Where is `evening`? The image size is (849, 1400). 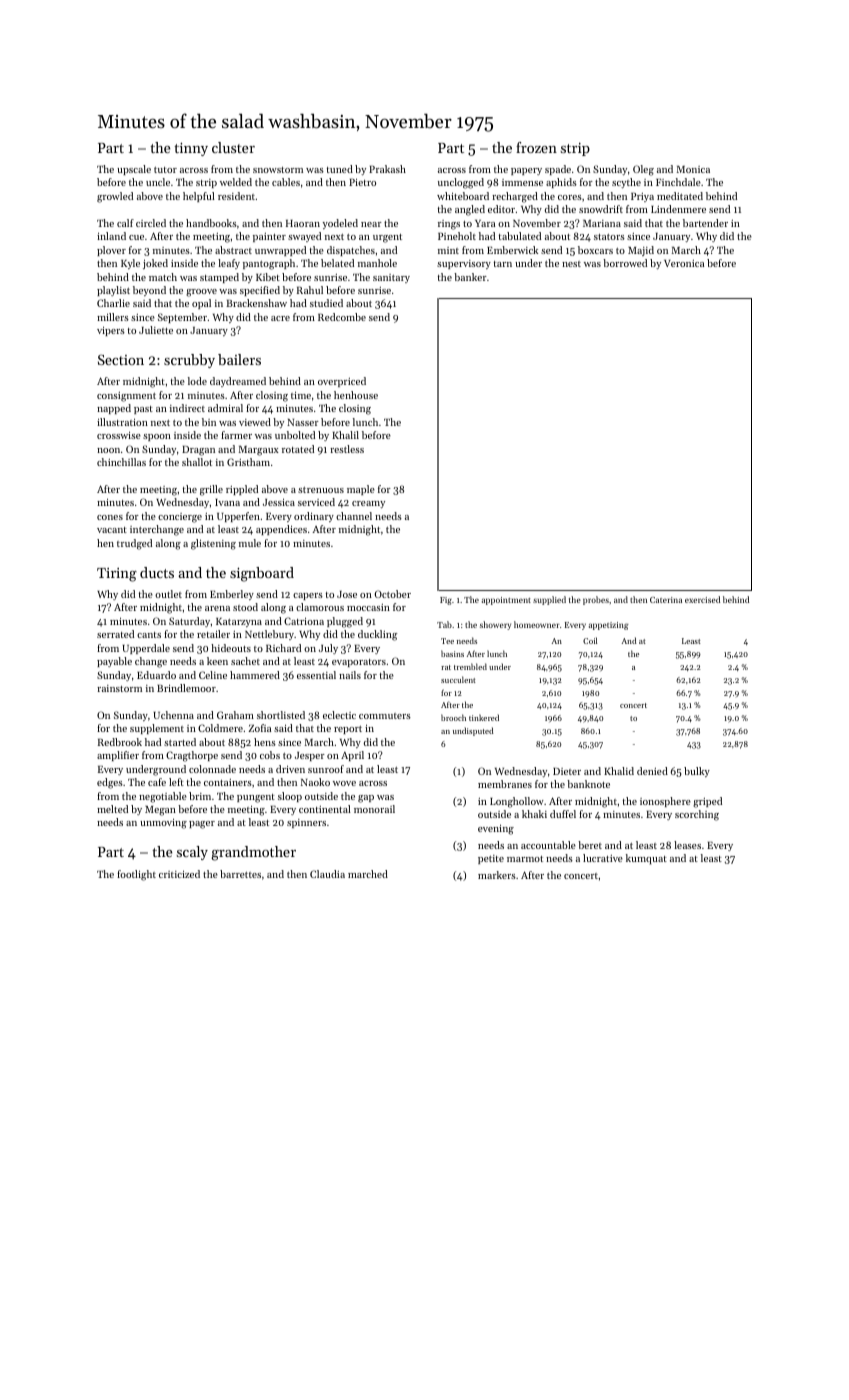
evening is located at coordinates (496, 830).
